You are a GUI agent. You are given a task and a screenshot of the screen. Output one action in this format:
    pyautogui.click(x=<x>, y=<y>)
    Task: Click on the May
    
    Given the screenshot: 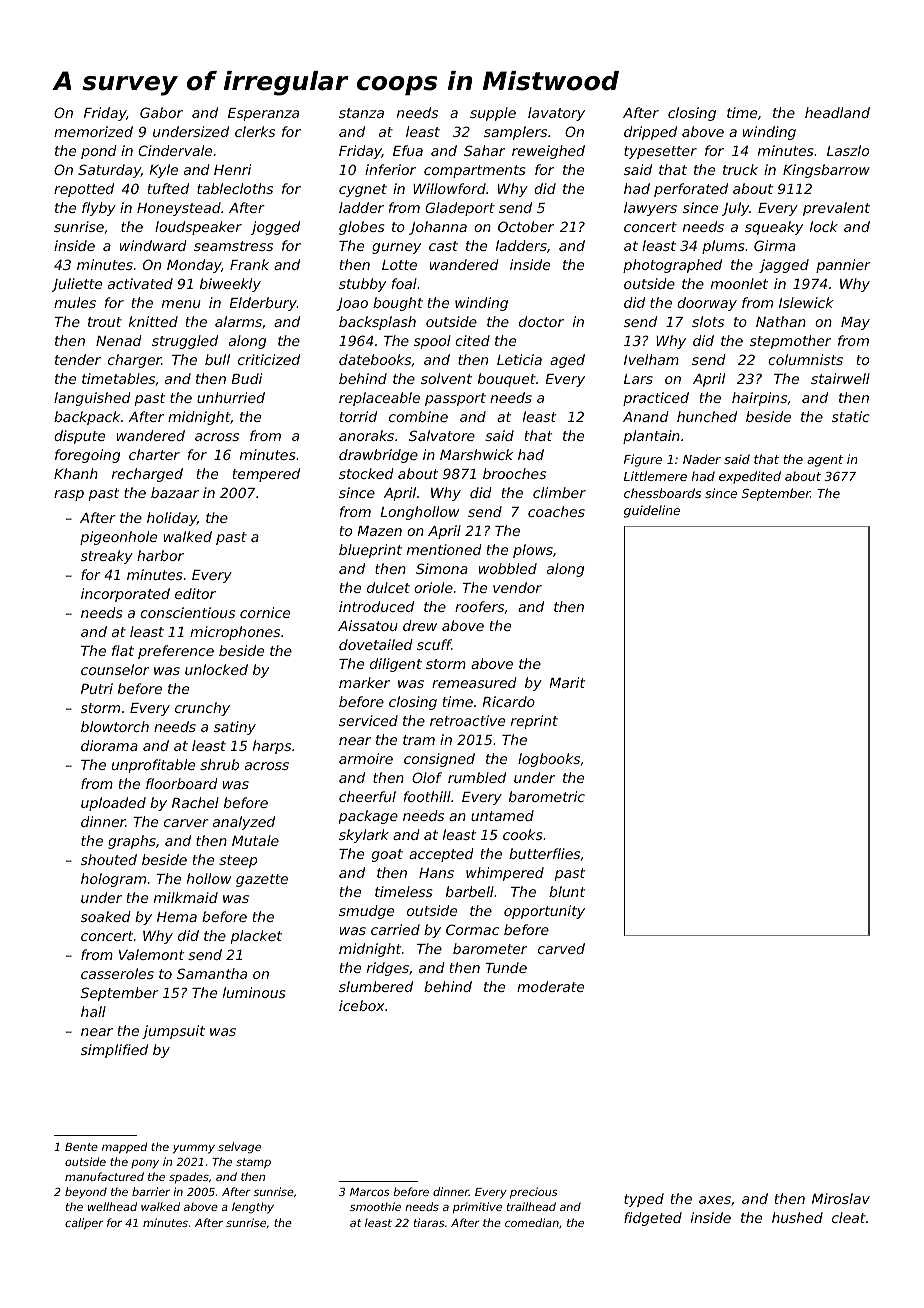 What is the action you would take?
    pyautogui.click(x=855, y=323)
